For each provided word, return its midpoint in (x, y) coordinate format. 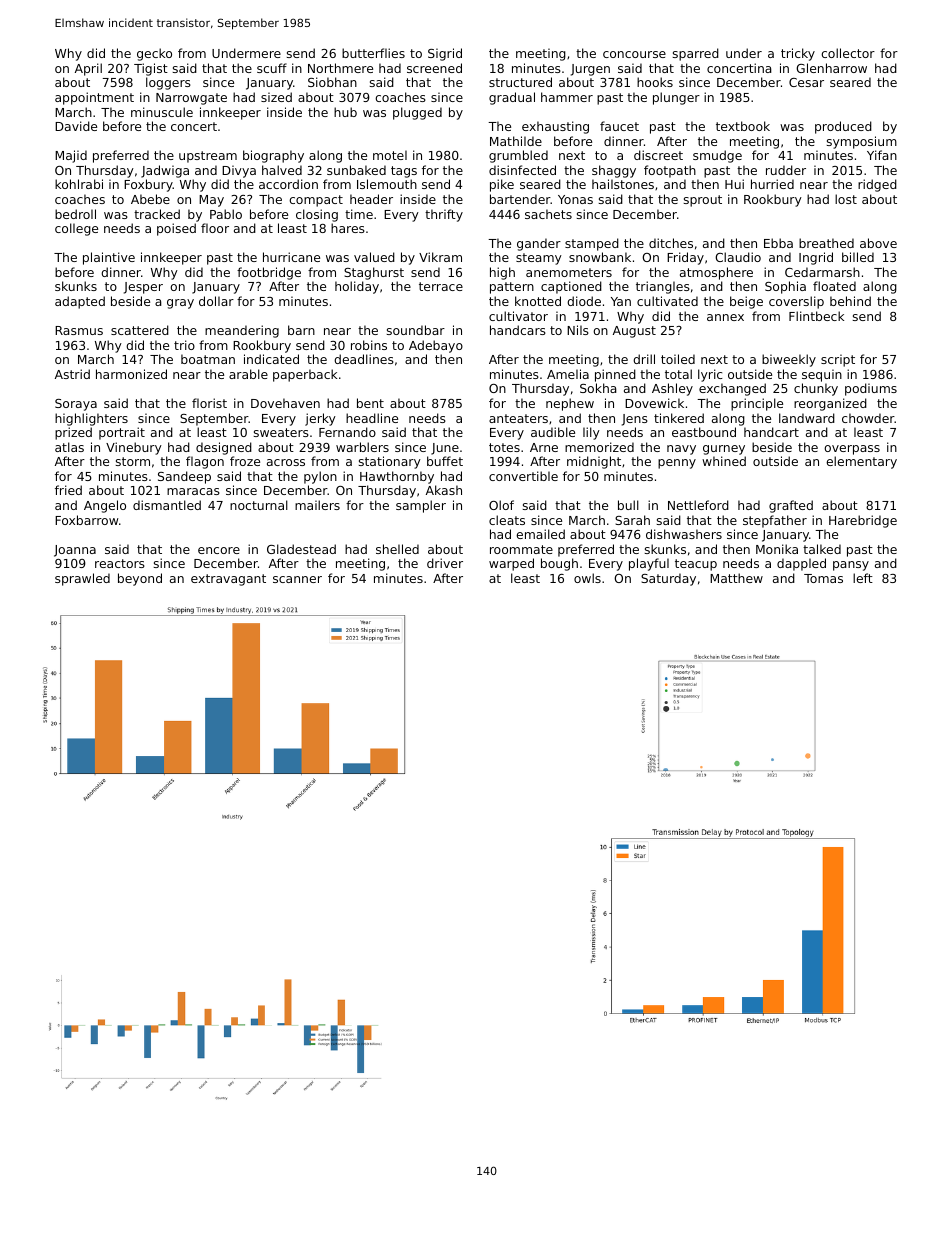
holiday (357, 287)
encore (219, 550)
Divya (239, 171)
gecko (154, 54)
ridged (877, 185)
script (838, 360)
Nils (578, 330)
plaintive (109, 258)
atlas (69, 447)
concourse (634, 54)
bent (370, 403)
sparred (696, 54)
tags (404, 172)
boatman (208, 359)
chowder (868, 418)
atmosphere (716, 273)
